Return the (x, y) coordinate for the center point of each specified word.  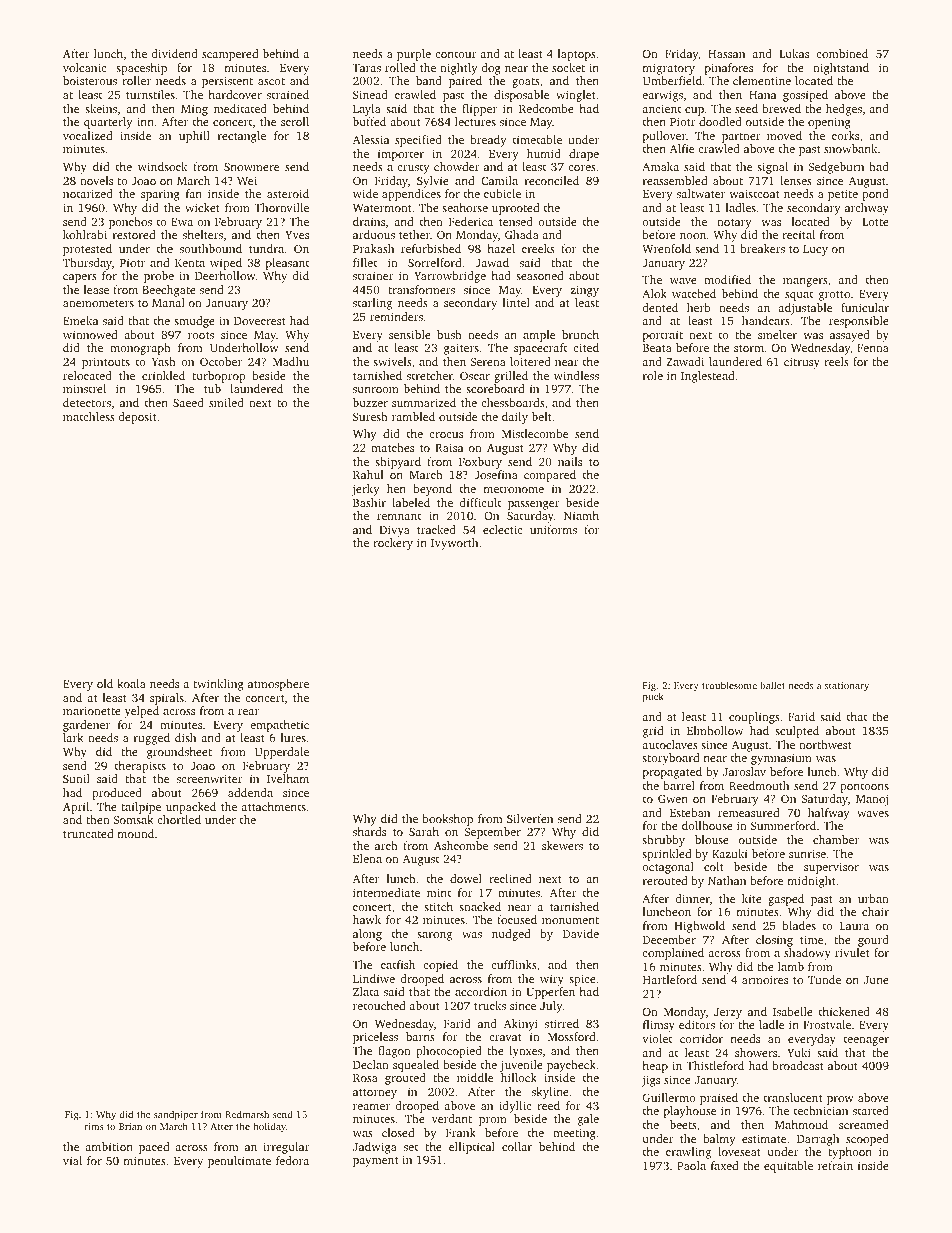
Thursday (87, 264)
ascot (271, 81)
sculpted (797, 732)
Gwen (673, 798)
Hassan (726, 54)
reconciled (552, 180)
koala (131, 683)
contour (456, 54)
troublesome (729, 685)
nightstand (841, 69)
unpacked (191, 808)
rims (94, 1126)
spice (582, 980)
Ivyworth (454, 544)
